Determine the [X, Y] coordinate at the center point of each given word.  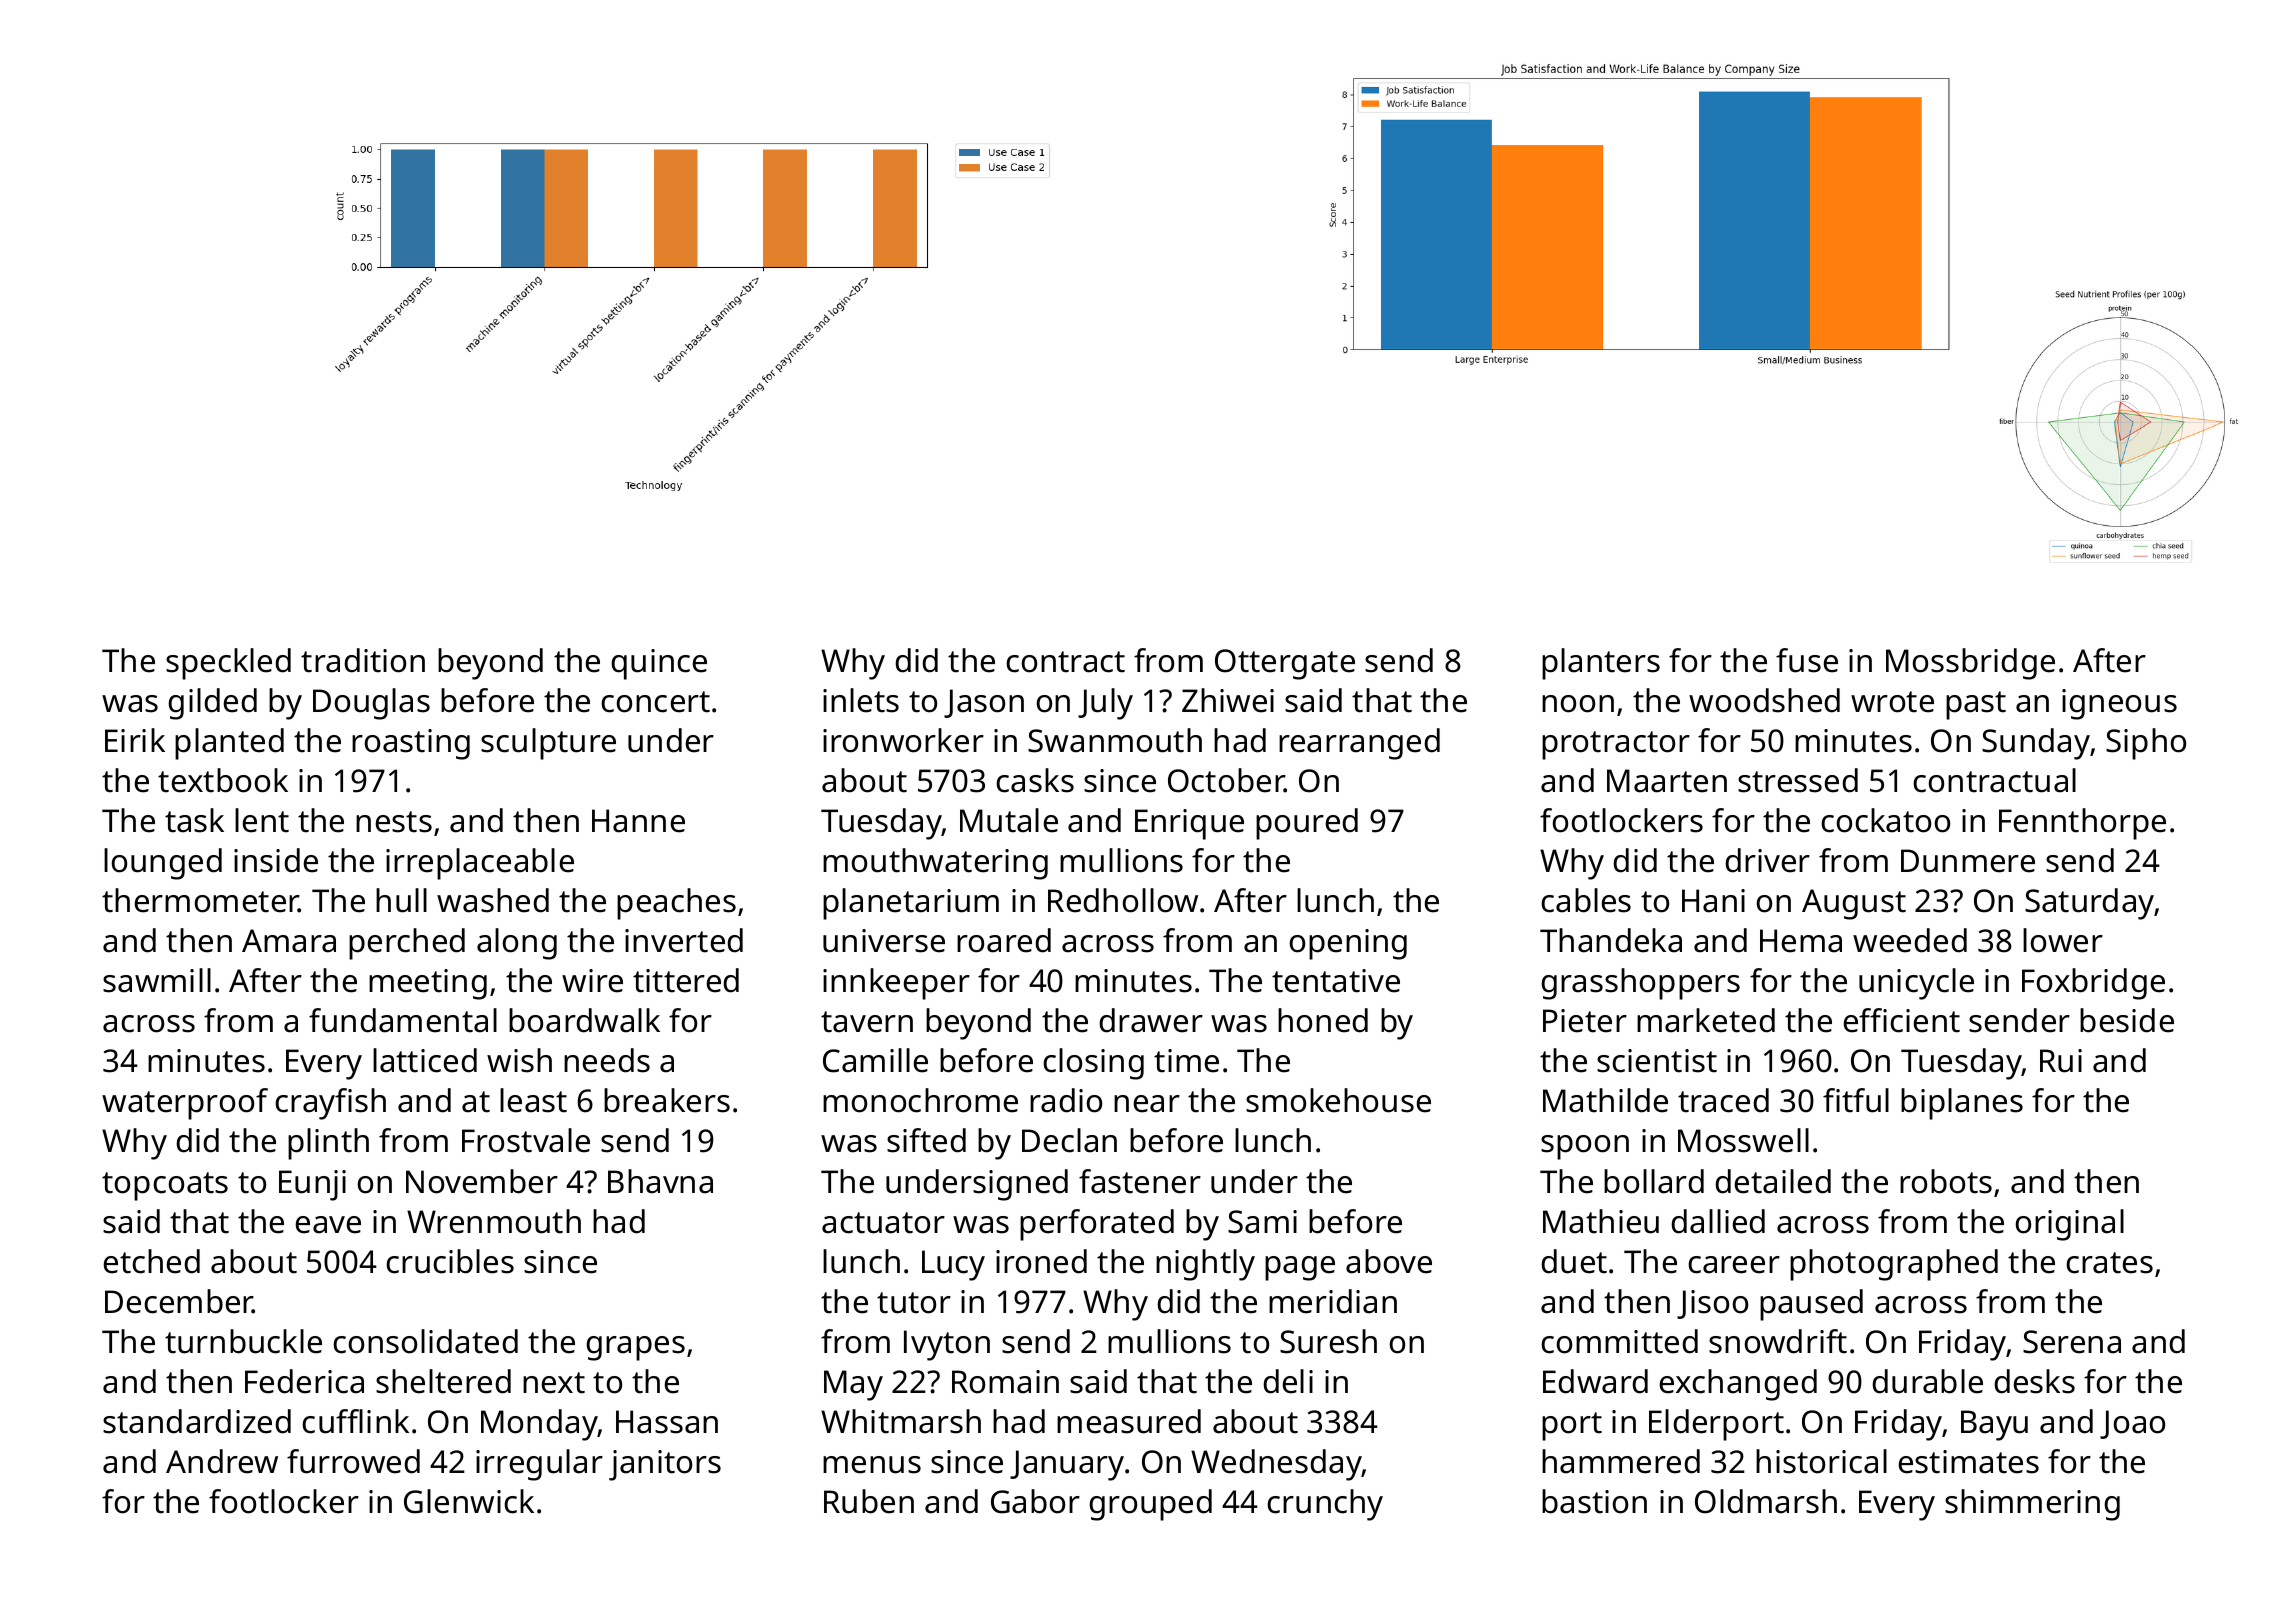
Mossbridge [1970, 664]
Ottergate [1285, 664]
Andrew [222, 1461]
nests [394, 822]
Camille [875, 1060]
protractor [1616, 745]
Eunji [312, 1185]
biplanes [1962, 1104]
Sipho [2146, 744]
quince [659, 664]
